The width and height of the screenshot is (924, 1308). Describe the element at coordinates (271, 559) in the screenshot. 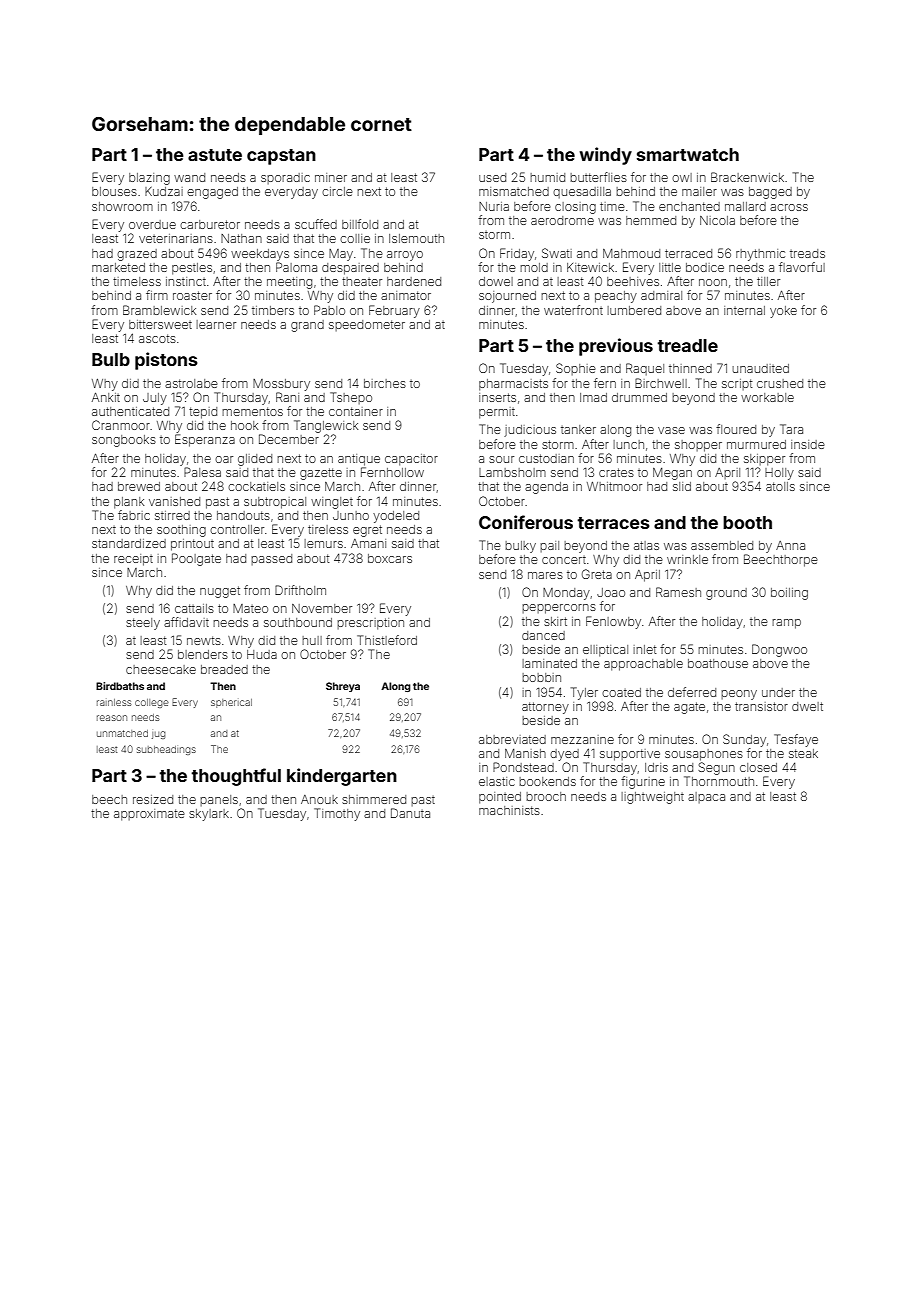

I see `passed` at that location.
